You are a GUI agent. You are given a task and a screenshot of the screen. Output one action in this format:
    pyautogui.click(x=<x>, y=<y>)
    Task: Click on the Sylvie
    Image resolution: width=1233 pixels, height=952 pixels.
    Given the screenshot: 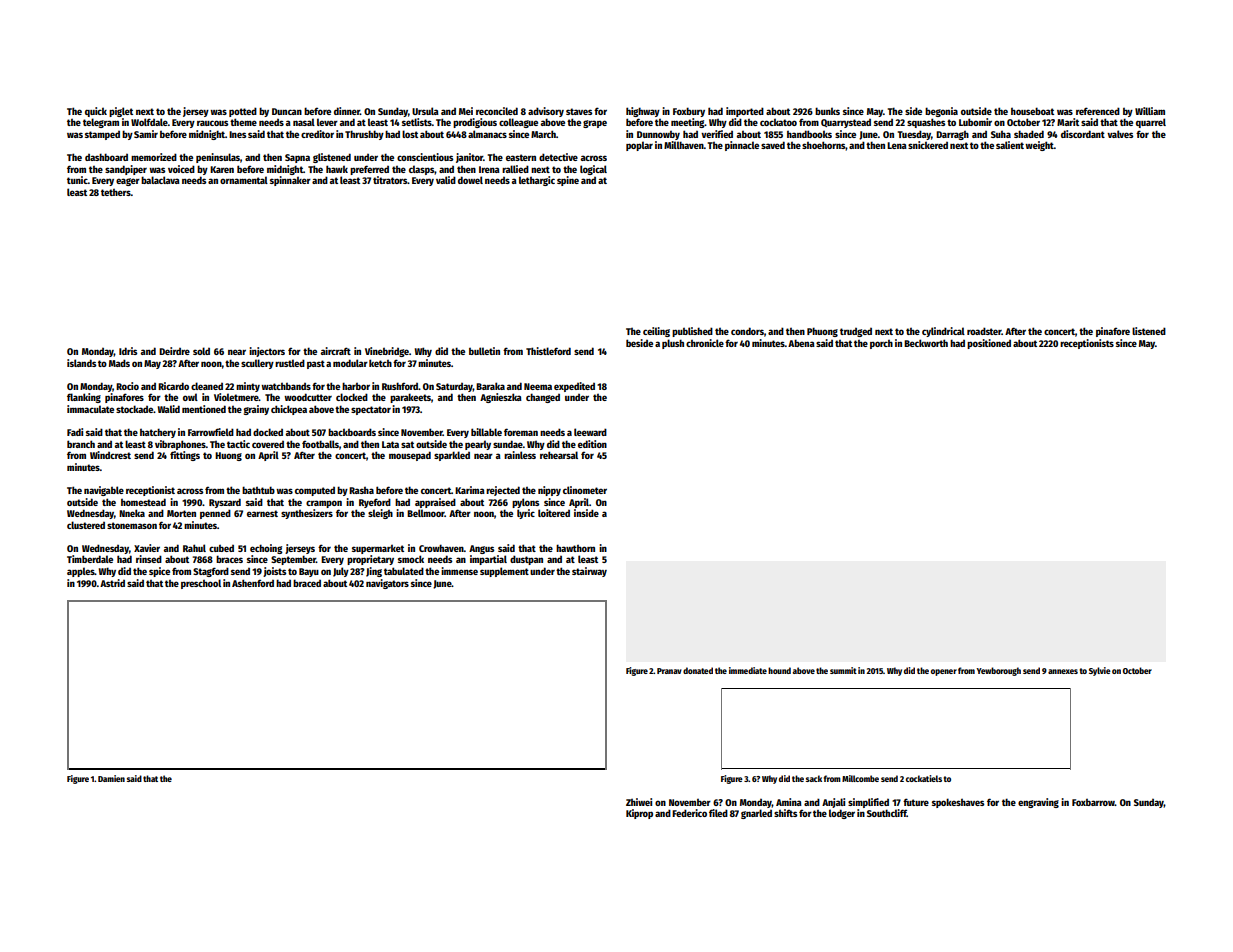 What is the action you would take?
    pyautogui.click(x=1100, y=671)
